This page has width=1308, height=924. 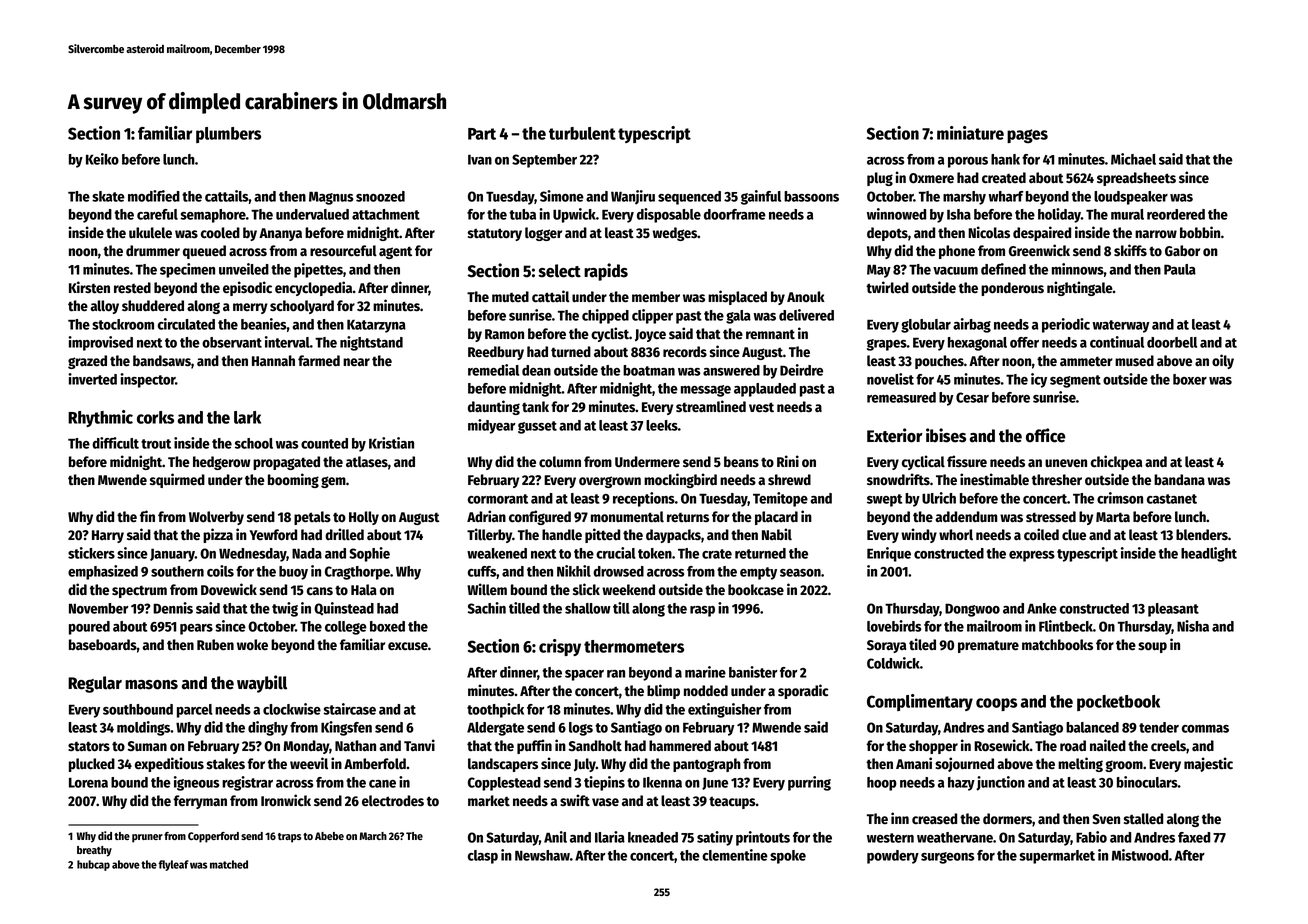 I want to click on balanced, so click(x=1092, y=727).
